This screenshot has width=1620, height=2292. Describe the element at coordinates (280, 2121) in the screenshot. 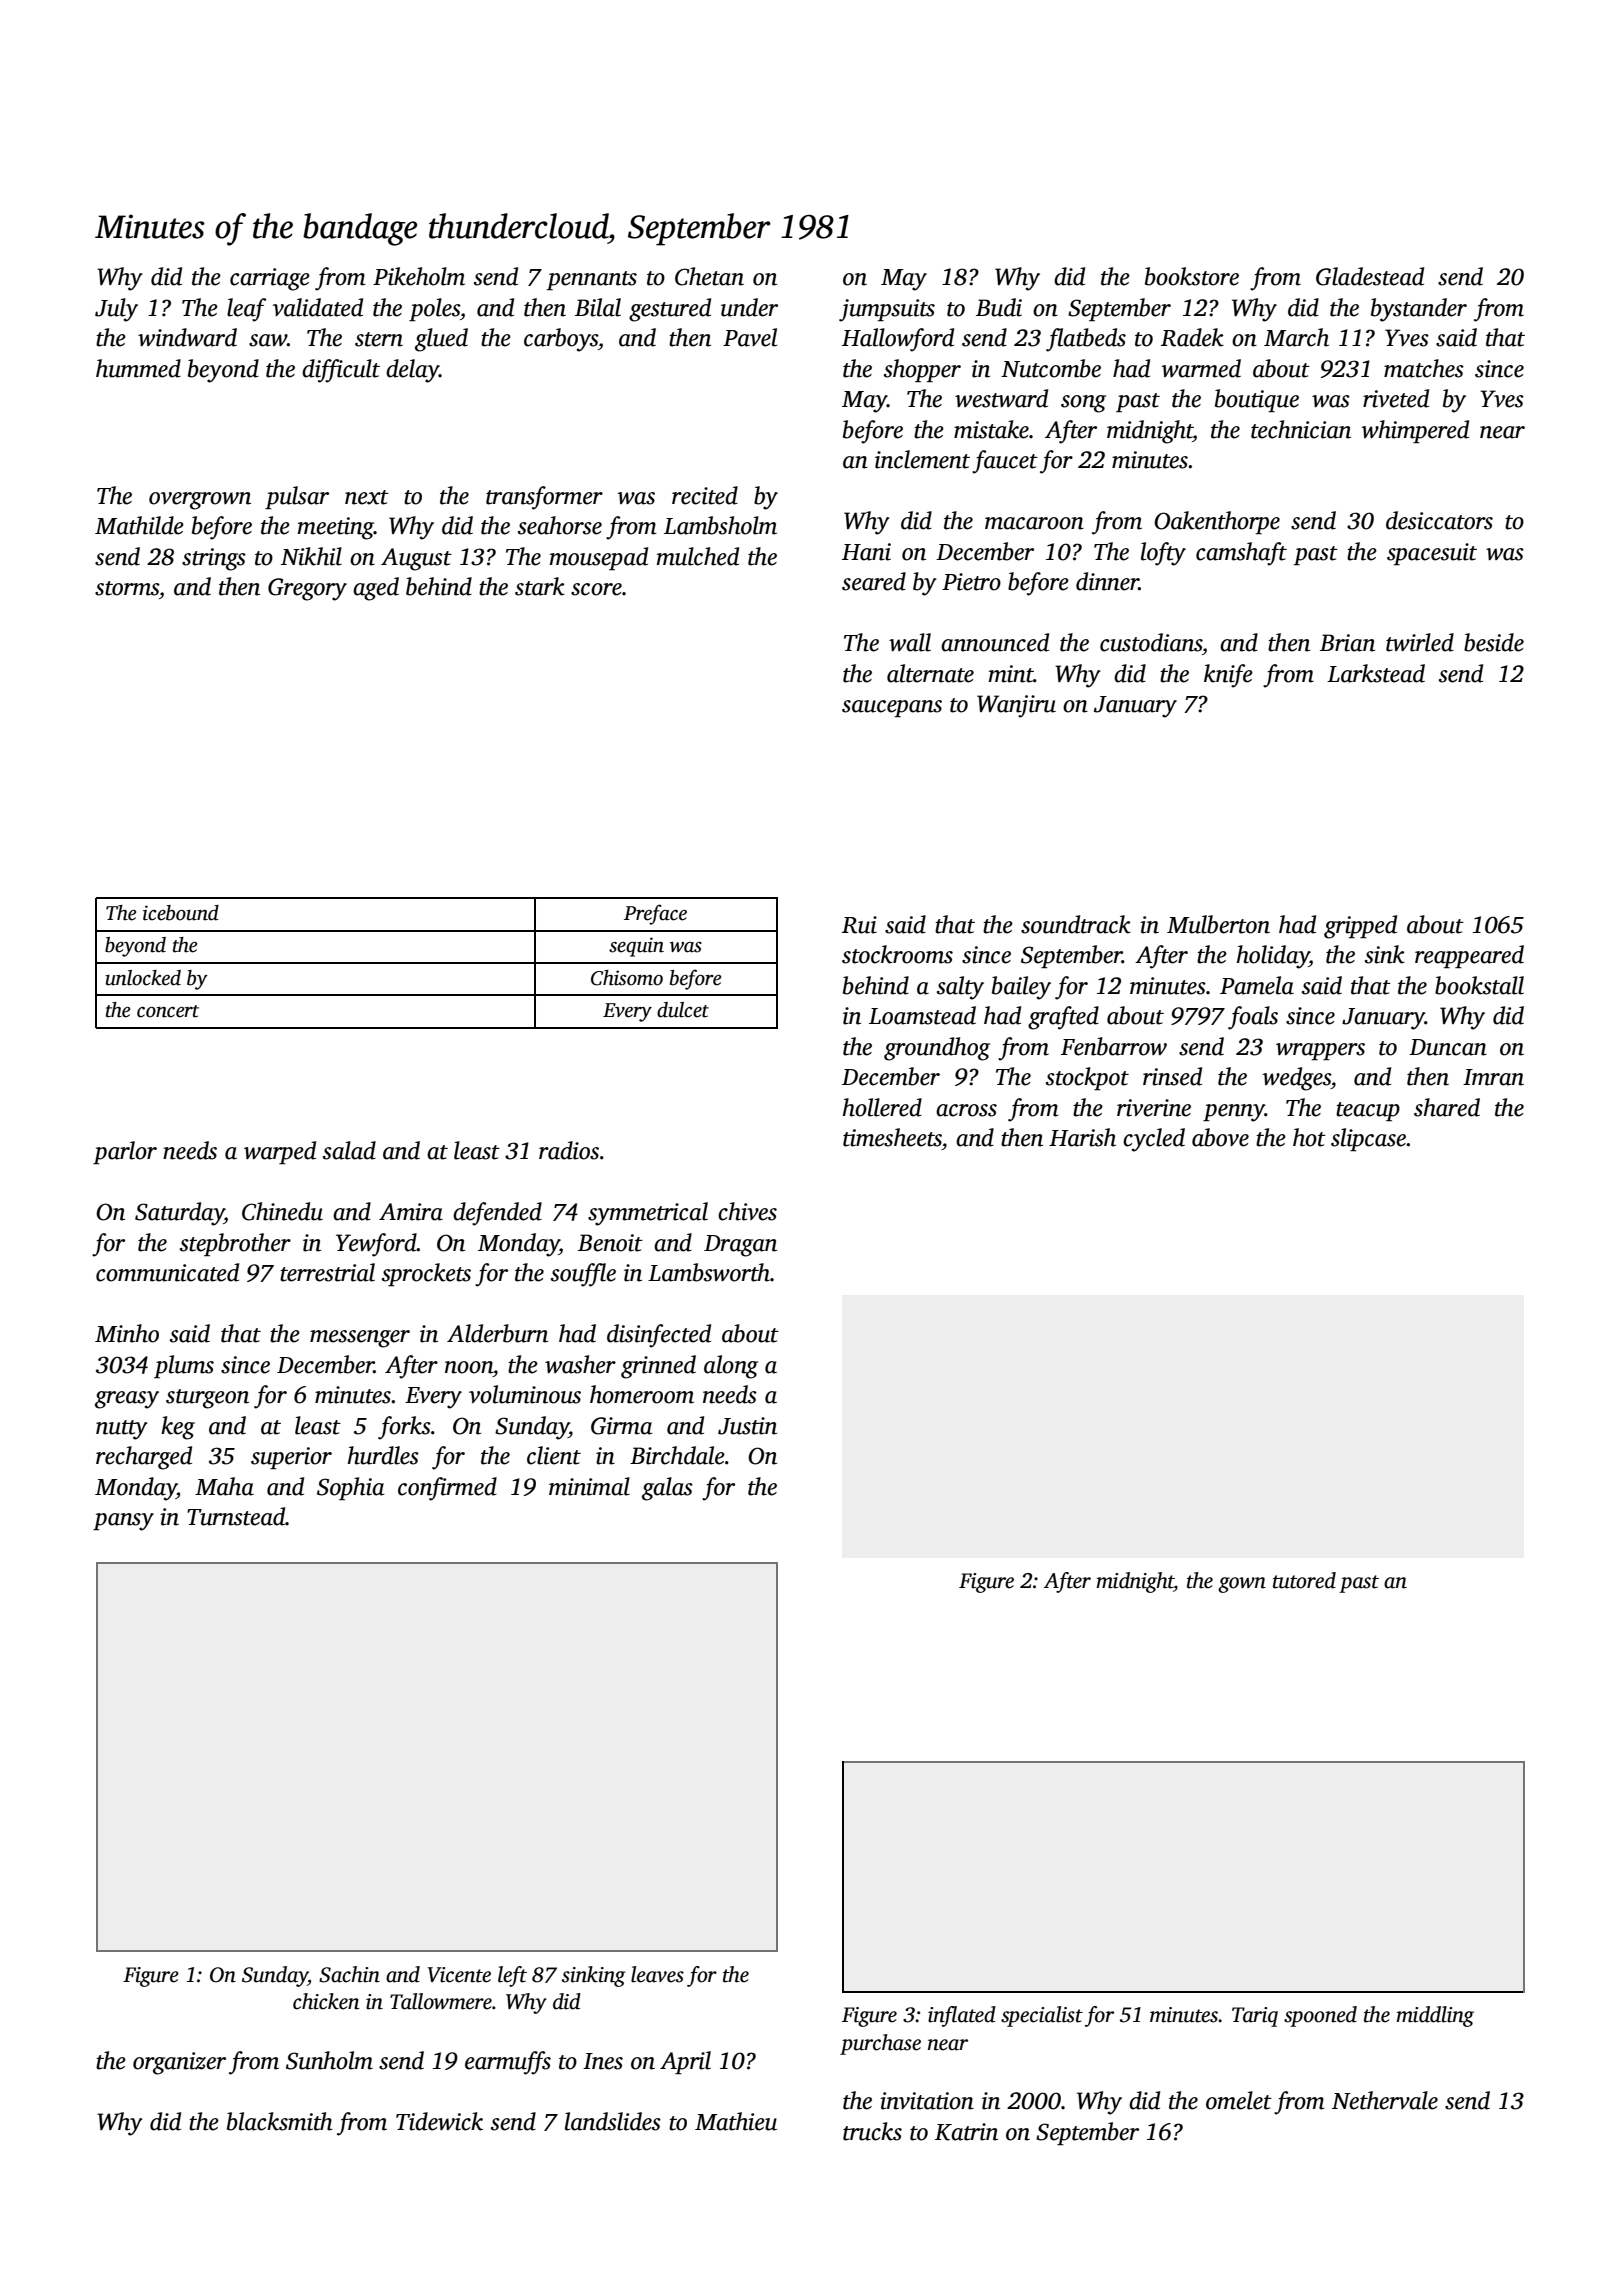

I see `blacksmith` at that location.
